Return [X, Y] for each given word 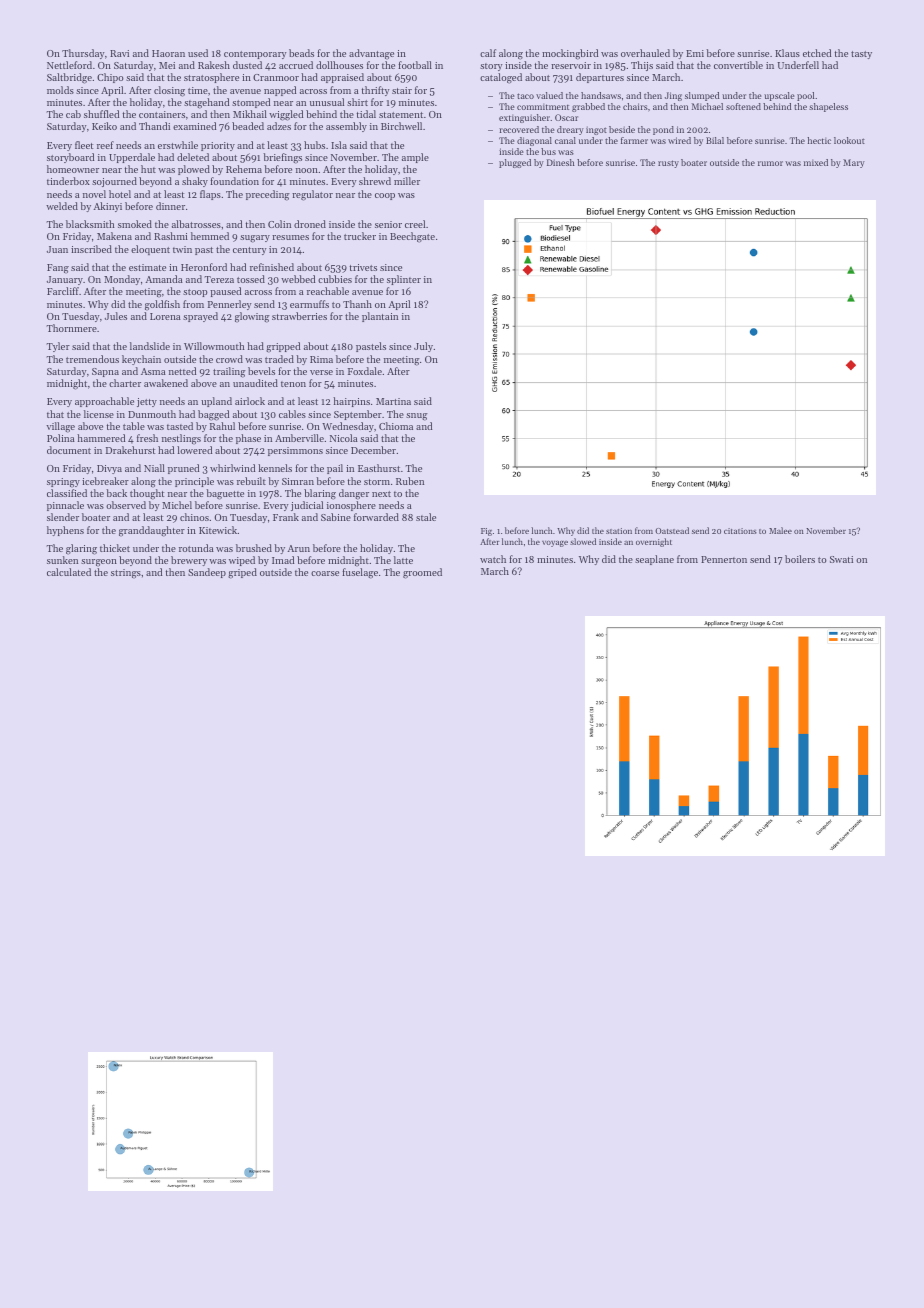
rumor [770, 163]
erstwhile [178, 145]
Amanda [164, 279]
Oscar [566, 117]
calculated [69, 572]
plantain [380, 317]
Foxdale [365, 371]
